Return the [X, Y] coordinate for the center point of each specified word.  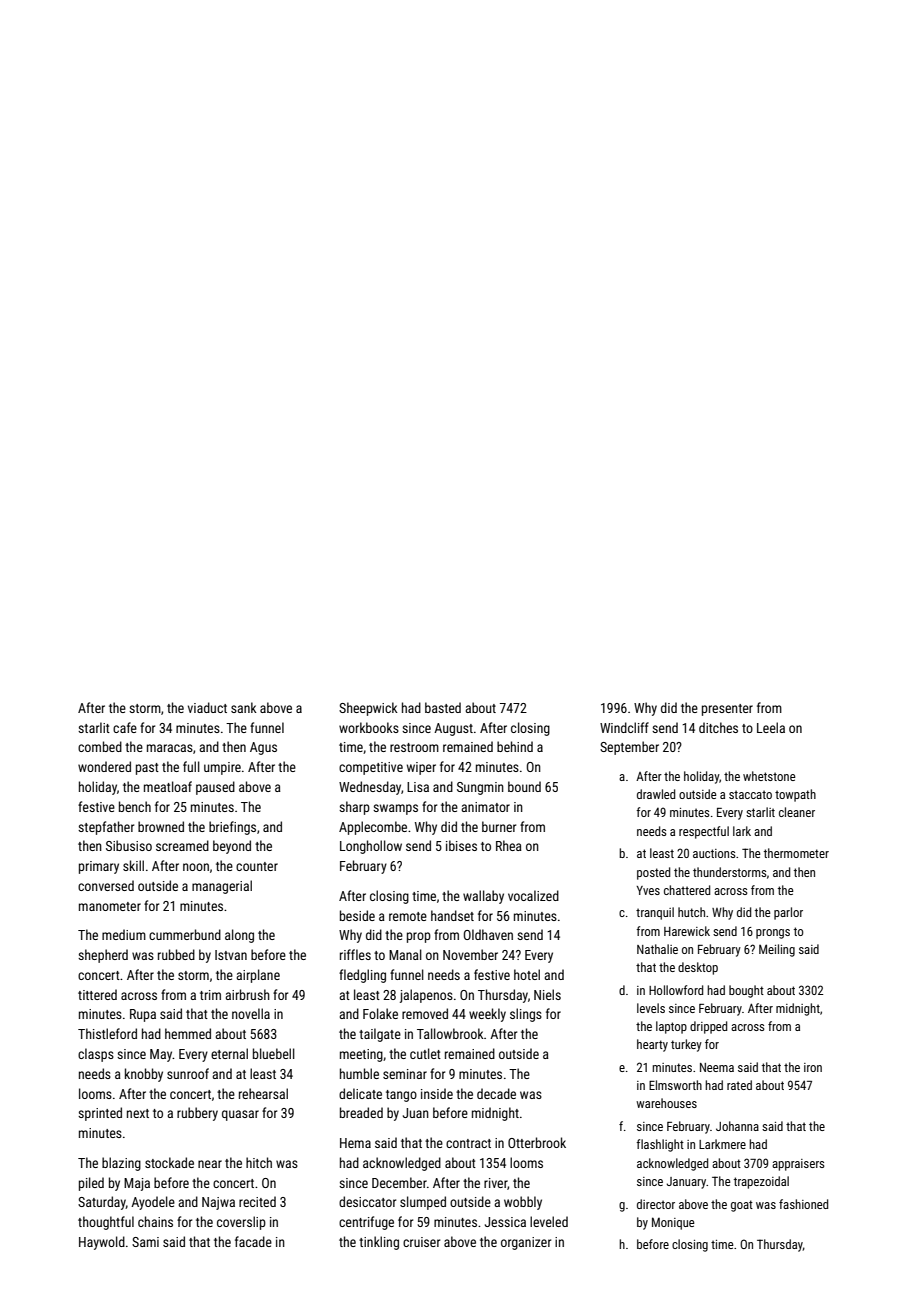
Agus [263, 748]
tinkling [379, 1243]
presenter [727, 710]
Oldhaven [488, 934]
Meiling [777, 950]
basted [443, 707]
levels [651, 1008]
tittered [97, 994]
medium [124, 934]
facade [253, 1241]
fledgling [362, 976]
